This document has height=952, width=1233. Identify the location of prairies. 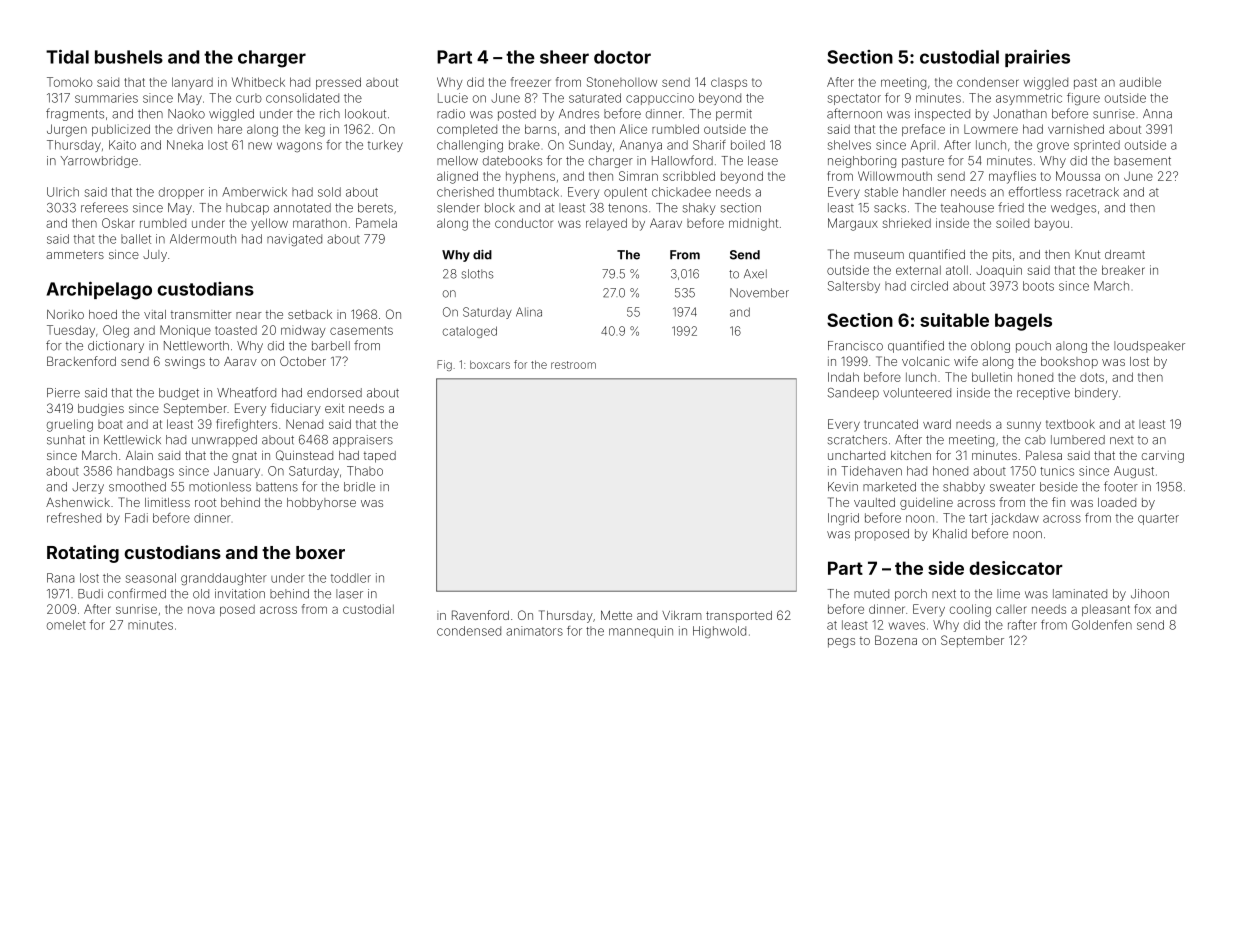
(1037, 58).
